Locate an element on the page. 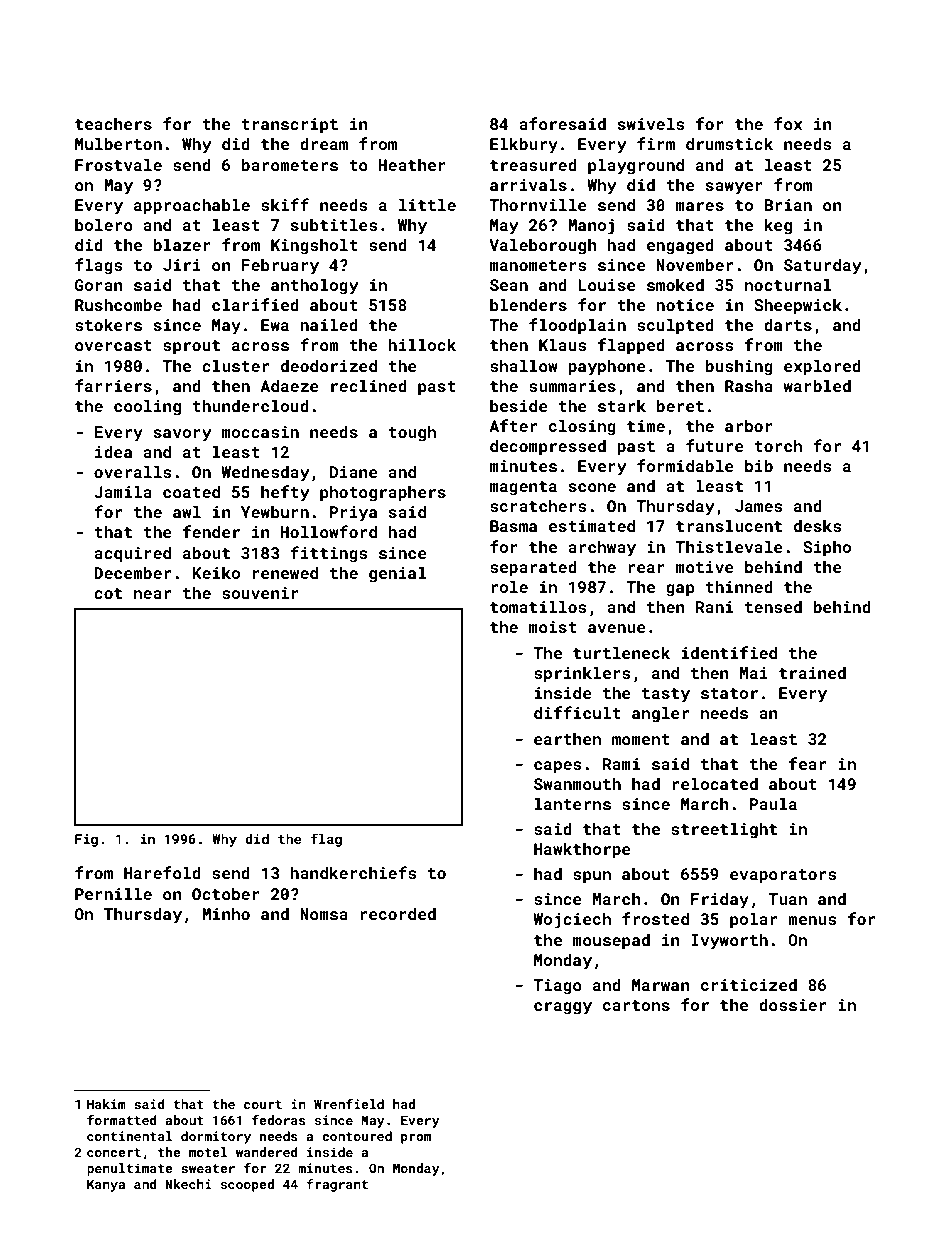 The height and width of the document is (1233, 952). prom is located at coordinates (416, 1139).
